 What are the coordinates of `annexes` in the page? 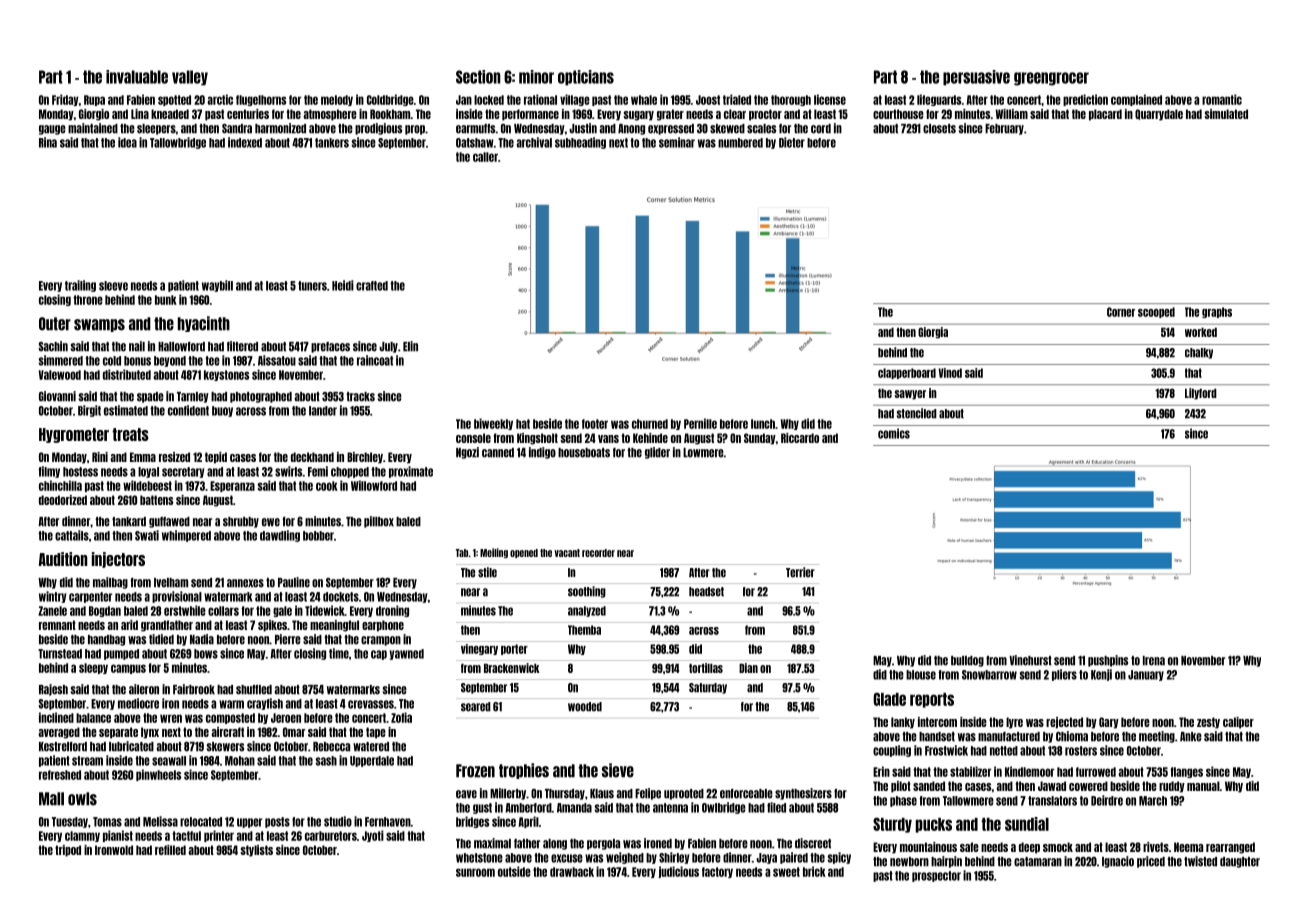 It's located at (245, 583).
